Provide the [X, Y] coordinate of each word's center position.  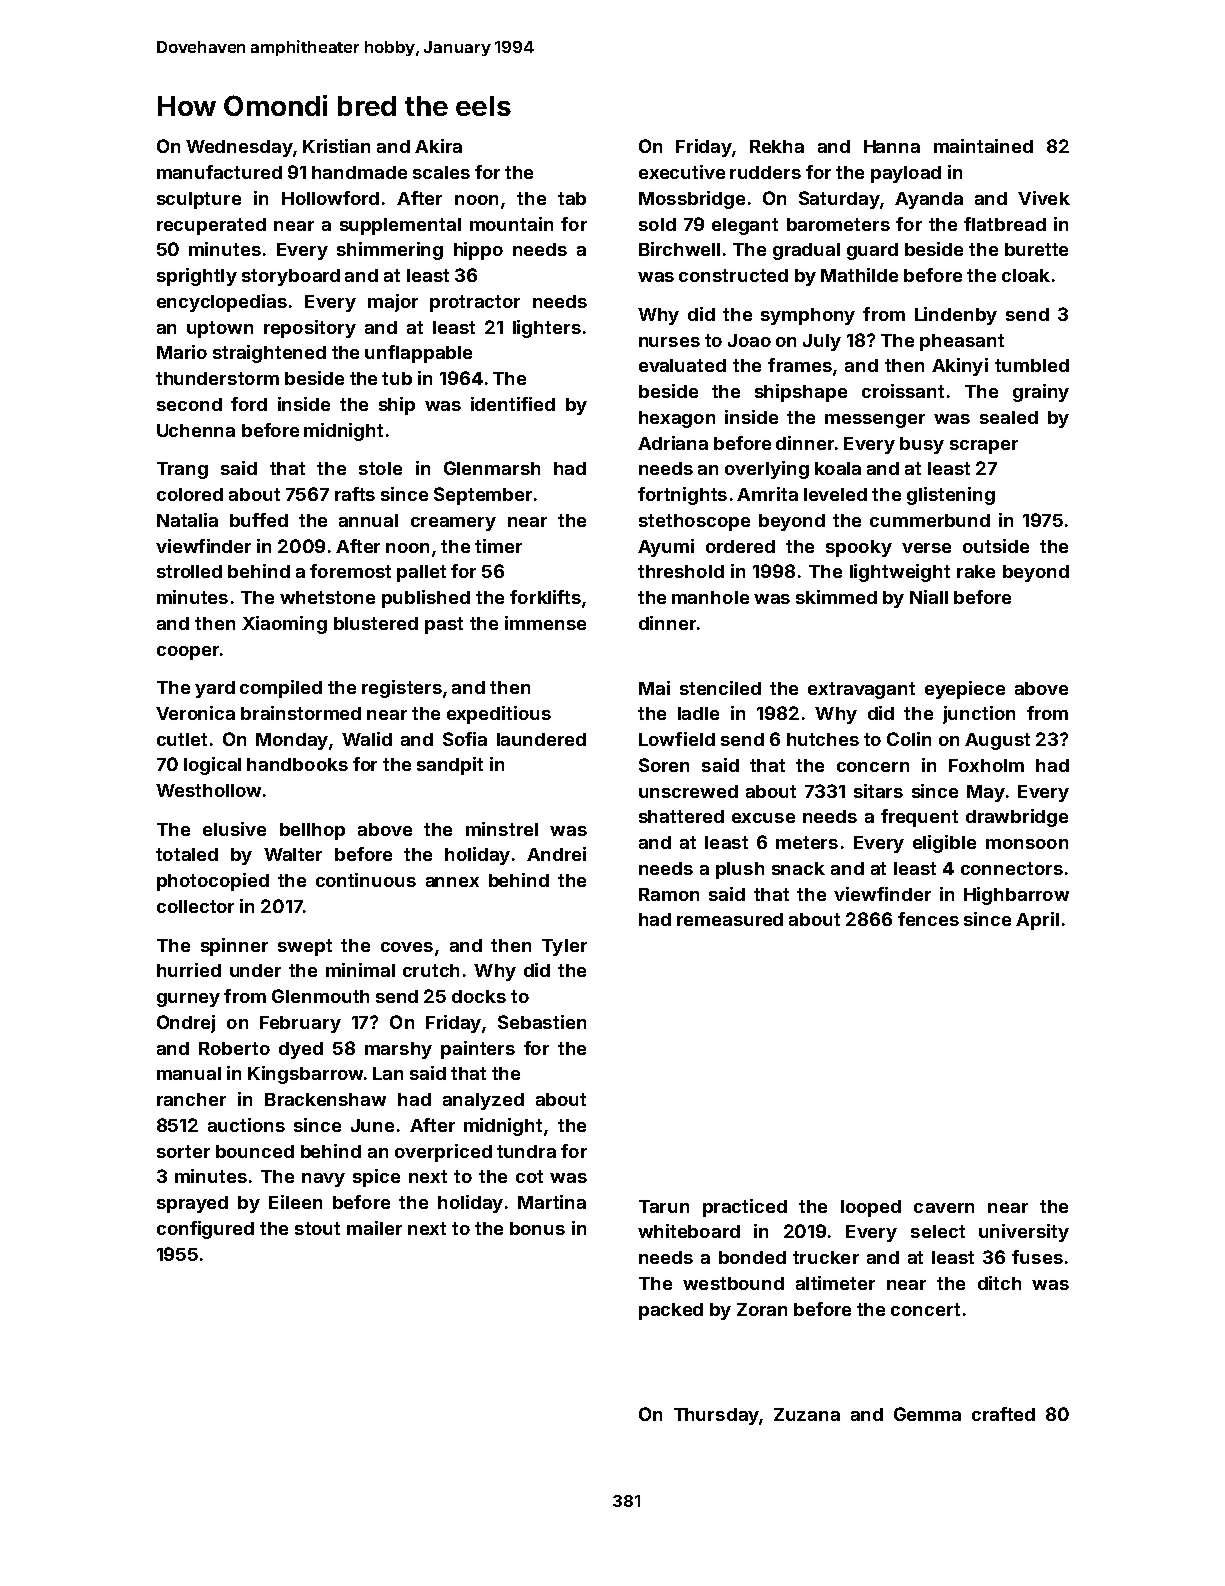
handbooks [297, 764]
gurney [188, 1000]
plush [740, 870]
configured [205, 1230]
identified [513, 404]
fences [928, 919]
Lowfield [677, 739]
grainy [1041, 393]
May [986, 793]
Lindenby [956, 316]
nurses [669, 342]
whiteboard [689, 1231]
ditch [999, 1283]
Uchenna [196, 430]
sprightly [197, 277]
